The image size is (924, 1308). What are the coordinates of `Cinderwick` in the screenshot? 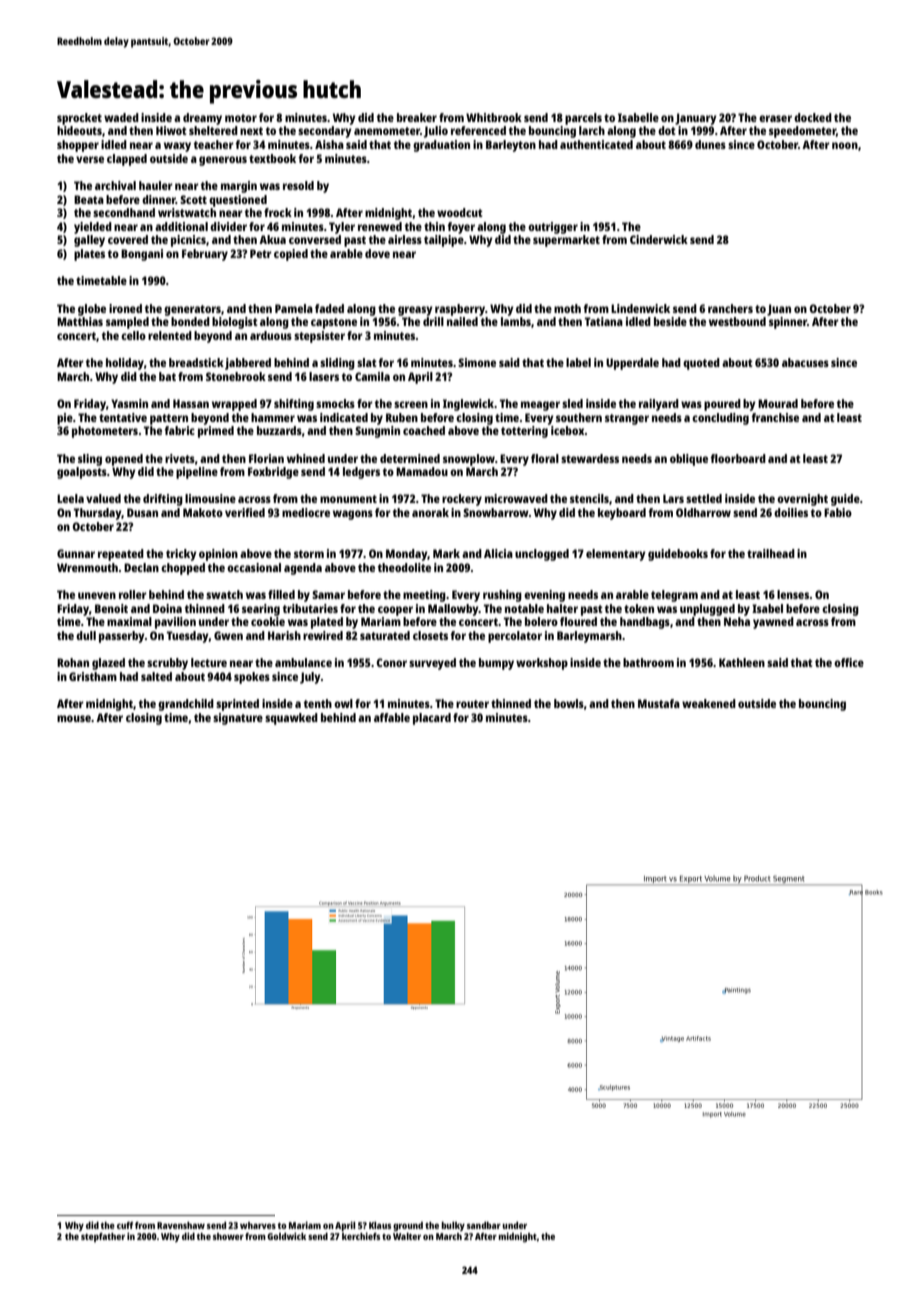 It's located at (659, 239).
